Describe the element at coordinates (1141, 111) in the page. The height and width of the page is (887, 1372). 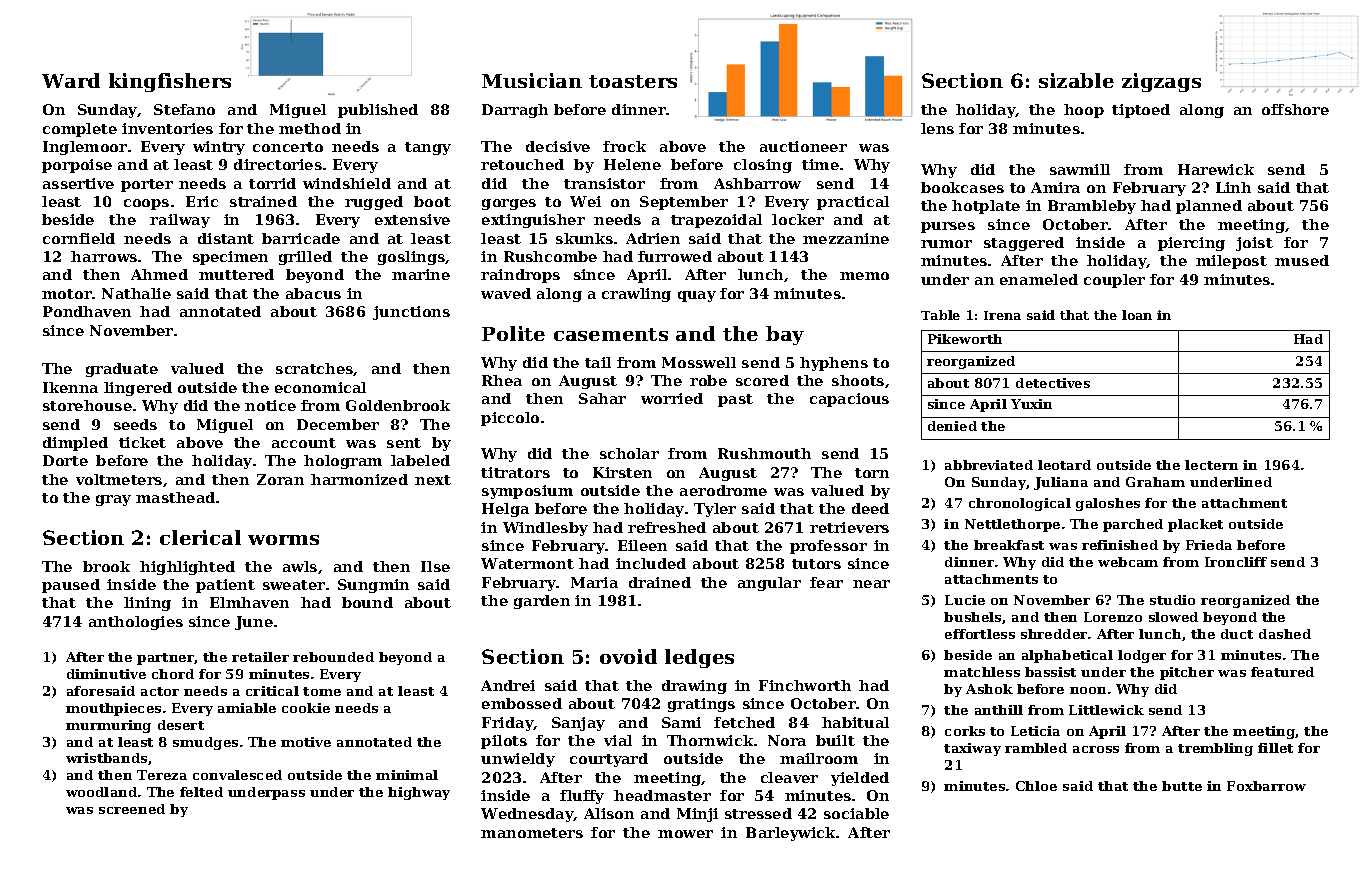
I see `tiptoed` at that location.
